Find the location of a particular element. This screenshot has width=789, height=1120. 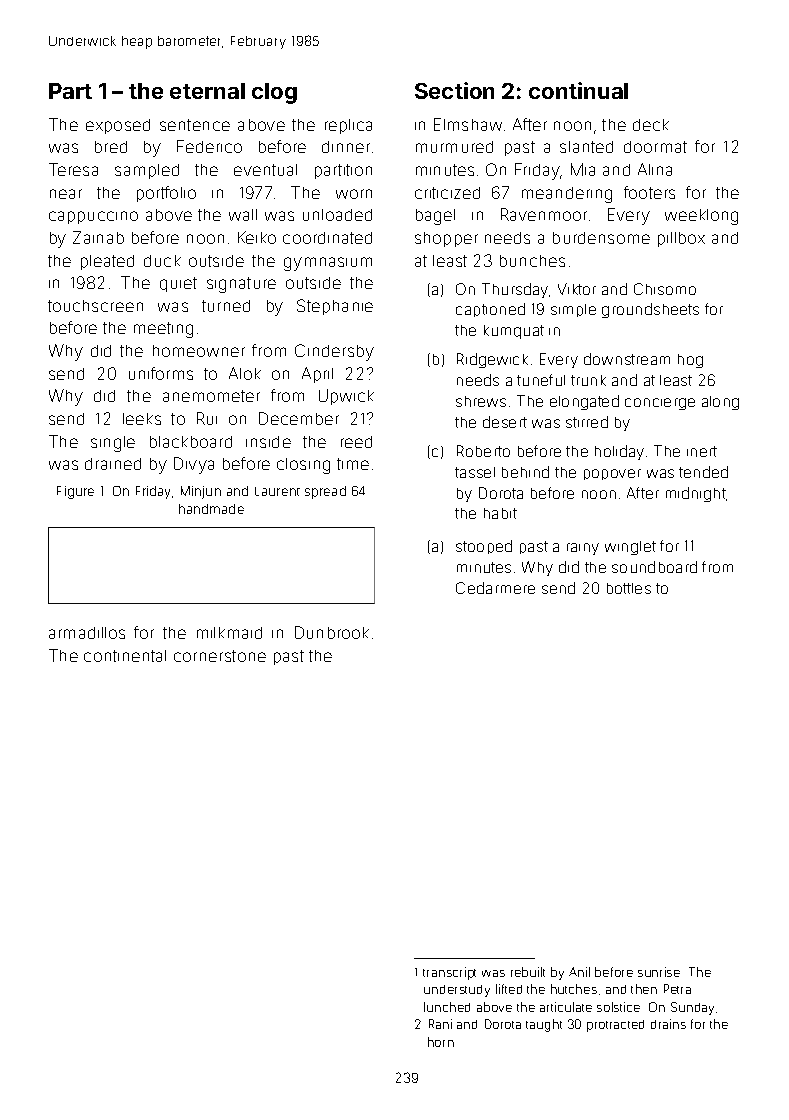

Rani is located at coordinates (440, 1024).
